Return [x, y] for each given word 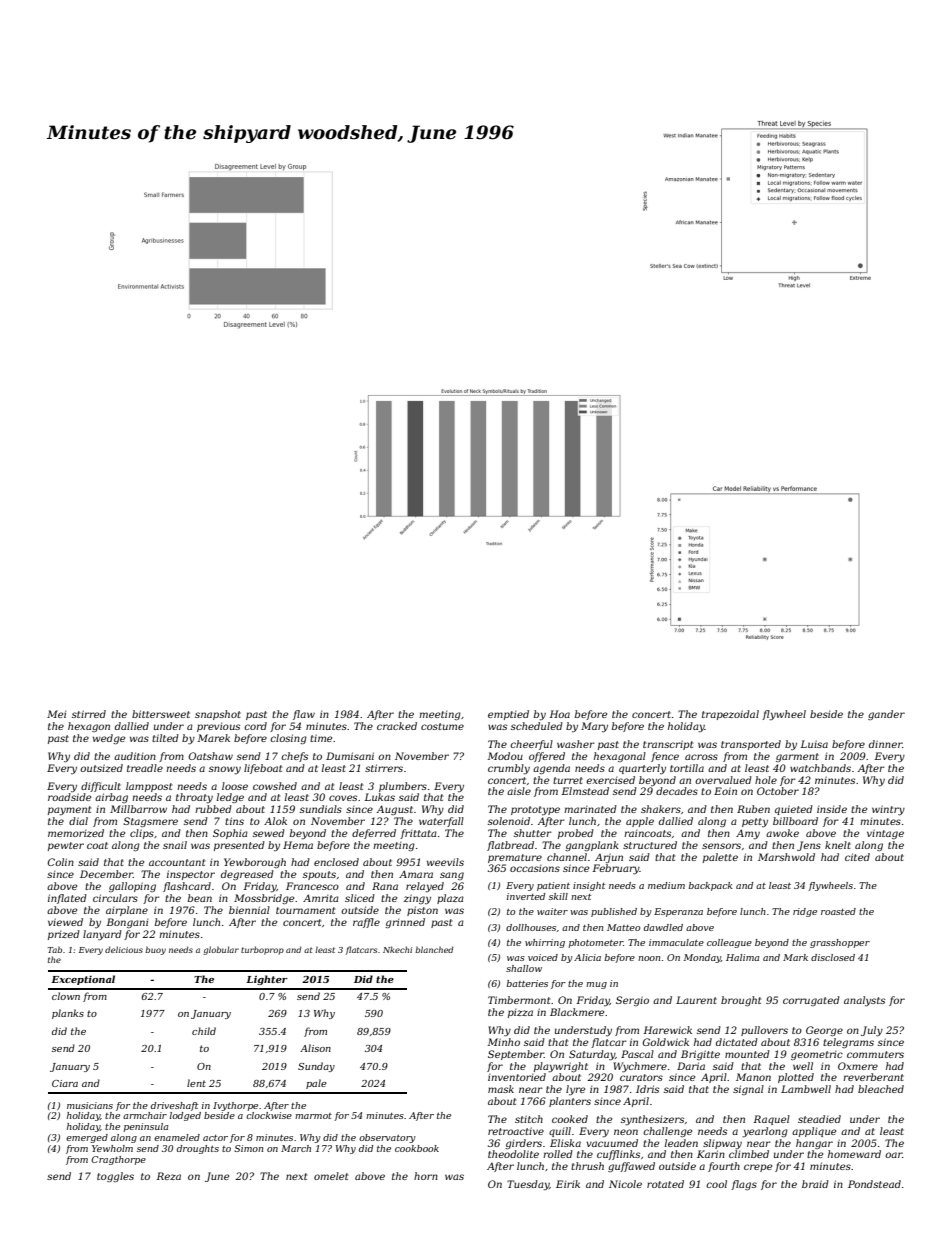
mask [501, 1089]
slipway [722, 1144]
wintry [888, 810]
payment [69, 811]
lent [196, 1083]
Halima [742, 957]
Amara [416, 874]
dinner [885, 744]
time [321, 738]
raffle [366, 923]
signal [748, 1090]
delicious [124, 949]
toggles [115, 1177]
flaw [304, 715]
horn [426, 1176]
